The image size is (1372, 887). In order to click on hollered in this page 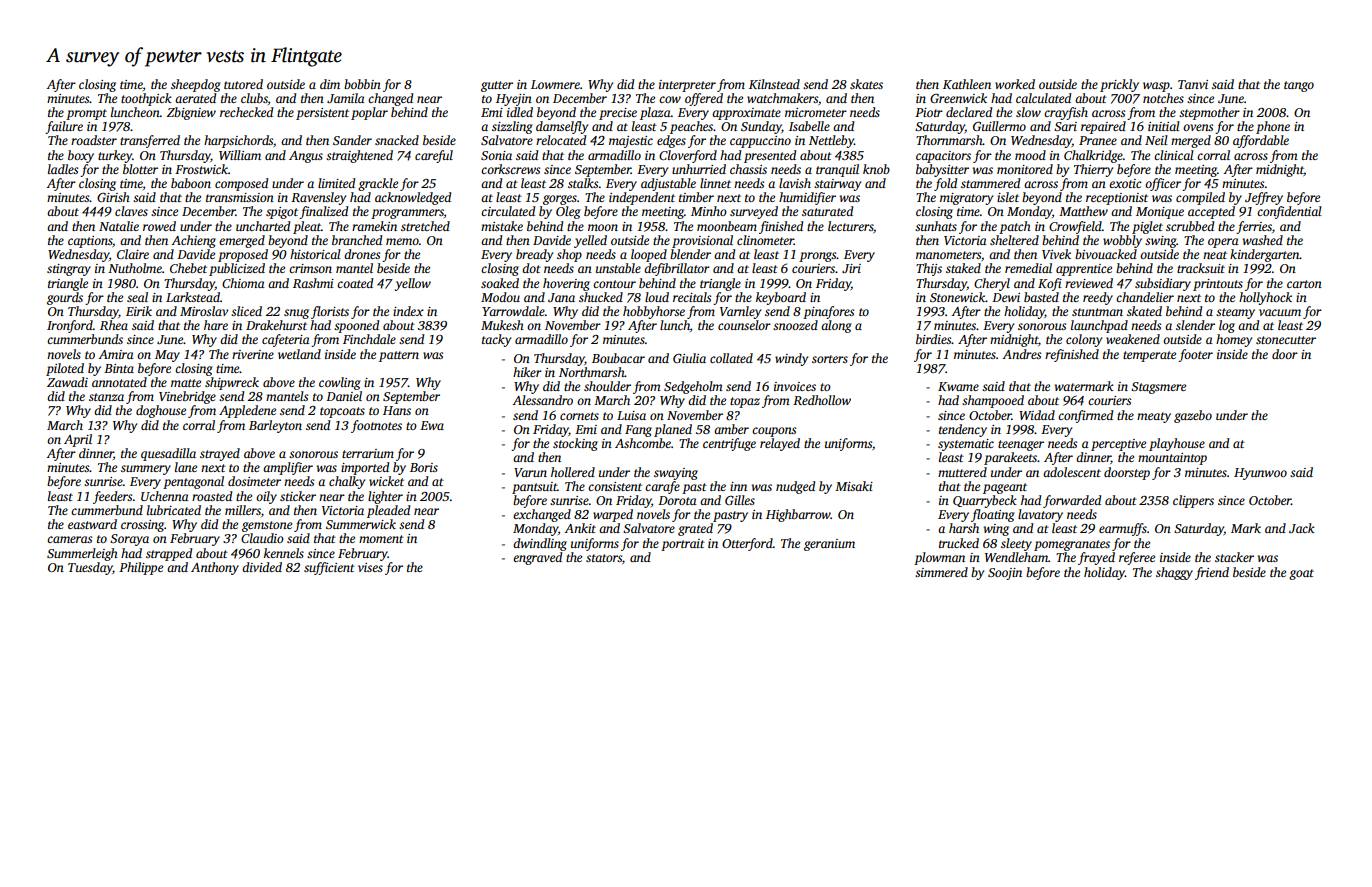, I will do `click(573, 472)`.
